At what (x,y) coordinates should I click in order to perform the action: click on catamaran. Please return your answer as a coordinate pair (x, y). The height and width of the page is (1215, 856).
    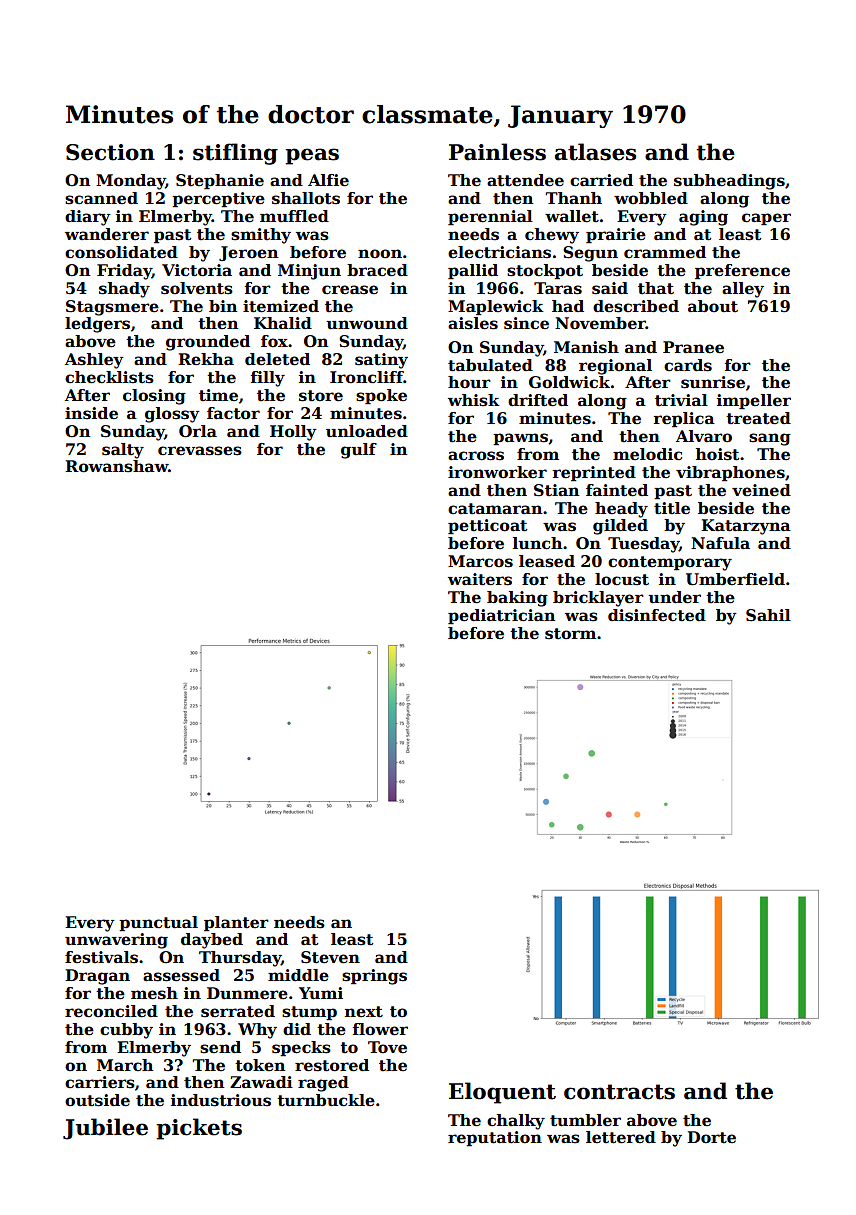
    Looking at the image, I should click on (495, 509).
